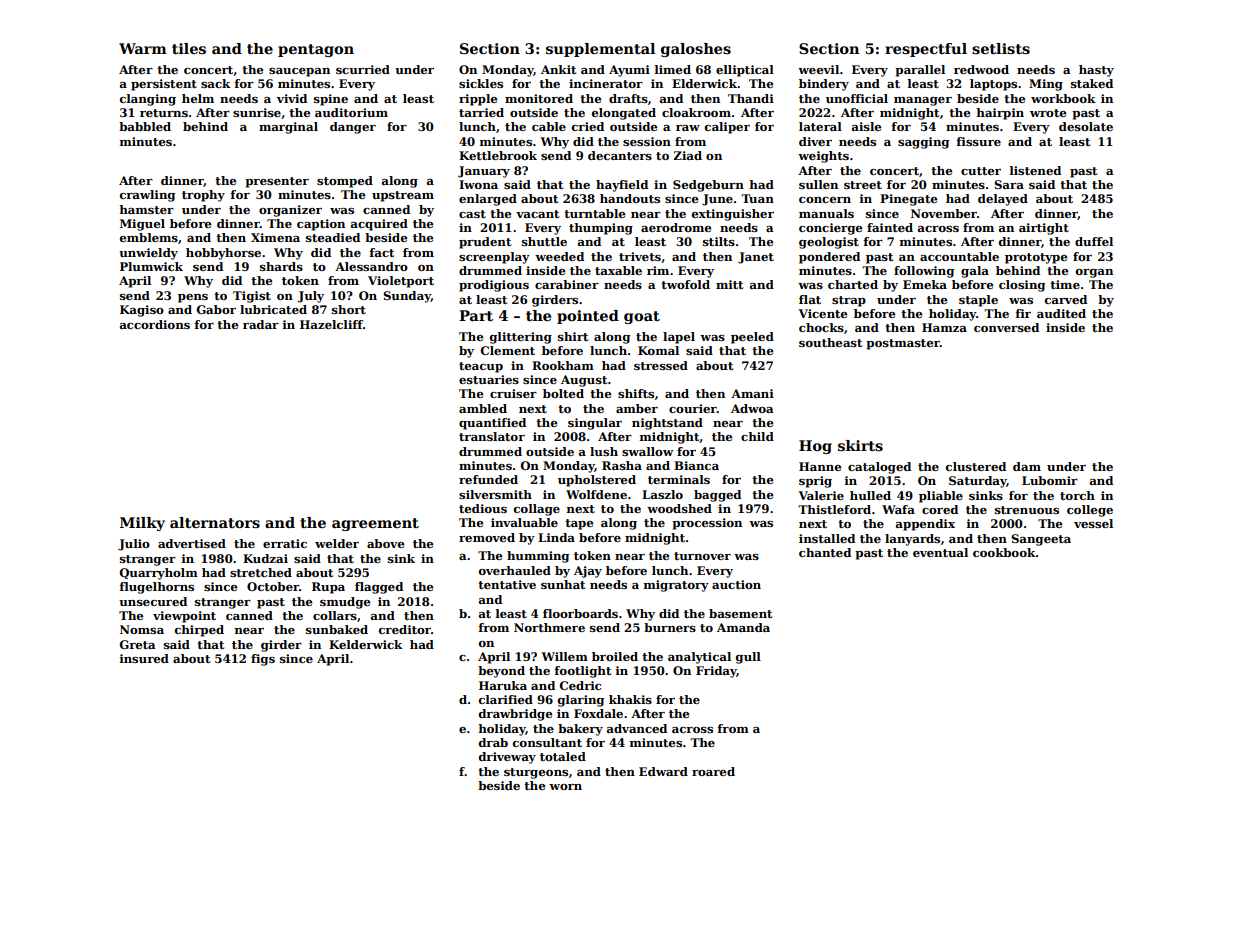  I want to click on supplemental, so click(600, 50).
